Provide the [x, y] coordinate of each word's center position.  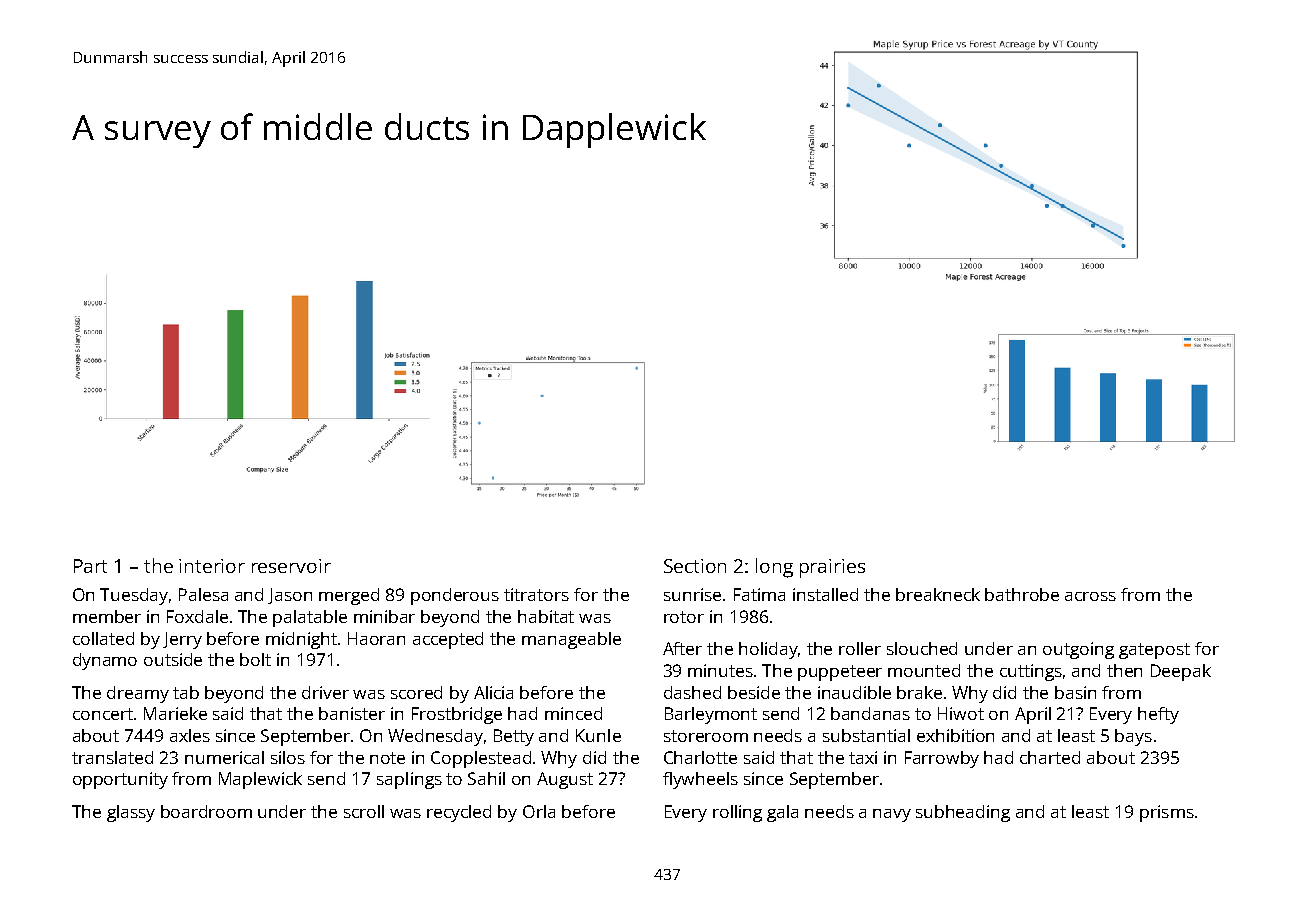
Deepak [1181, 672]
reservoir [291, 566]
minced [573, 713]
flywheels [700, 780]
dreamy [138, 694]
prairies [832, 568]
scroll [364, 811]
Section [695, 566]
